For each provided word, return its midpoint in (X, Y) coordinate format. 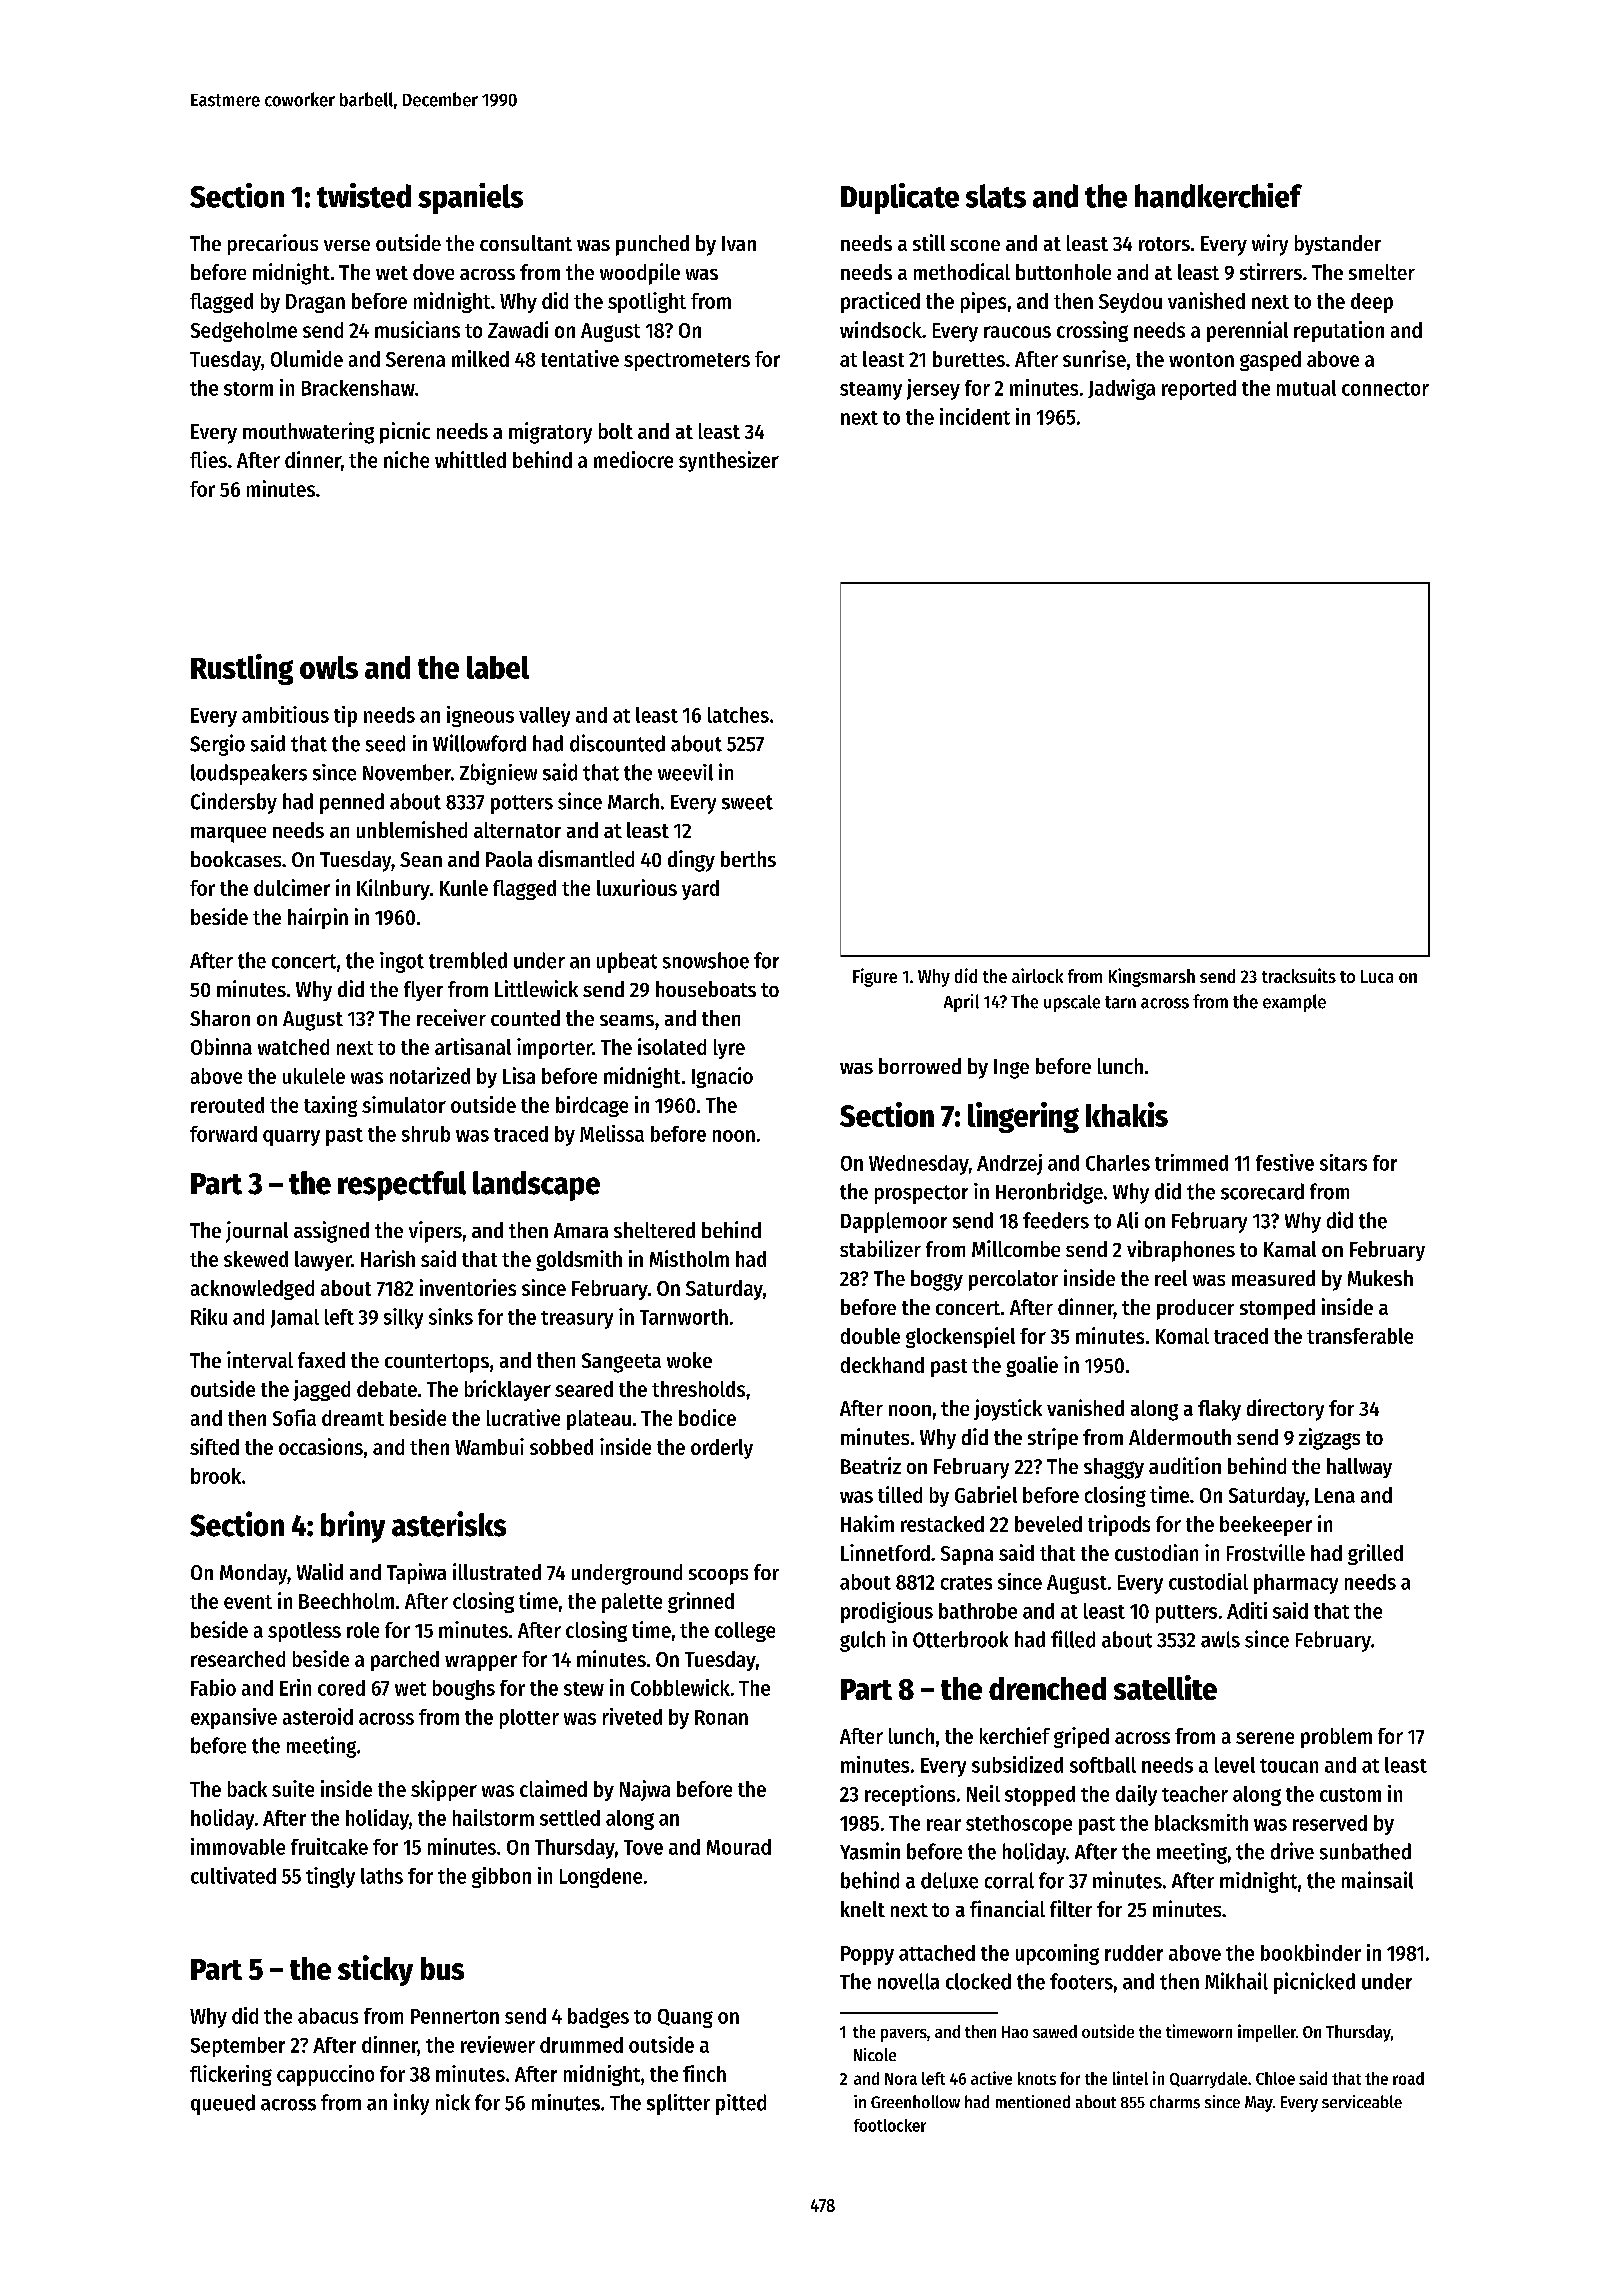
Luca (1377, 976)
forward (223, 1134)
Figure (875, 977)
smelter (1382, 272)
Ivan (739, 243)
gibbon (501, 1877)
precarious (273, 244)
